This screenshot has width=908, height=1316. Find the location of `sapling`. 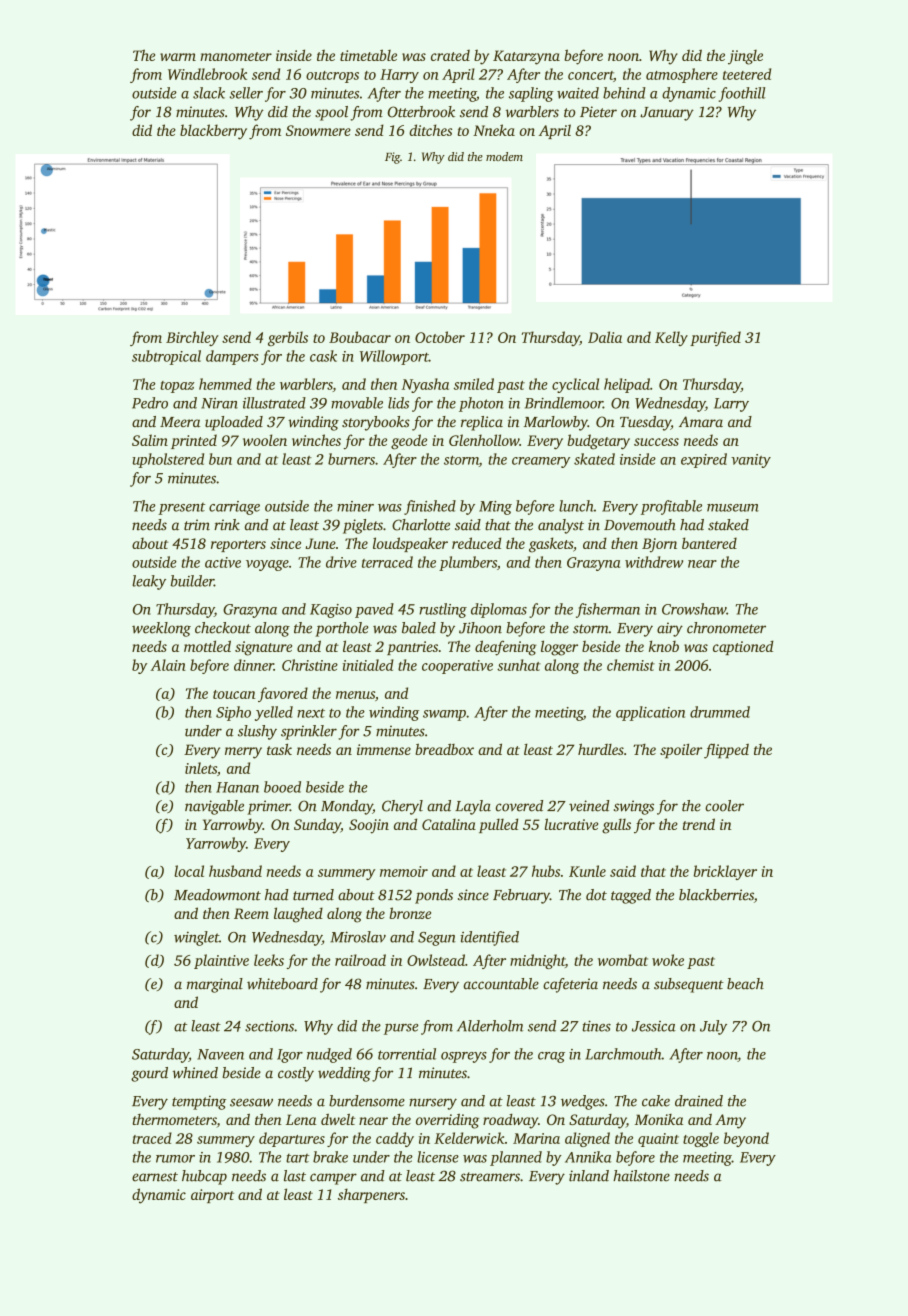

sapling is located at coordinates (531, 94).
